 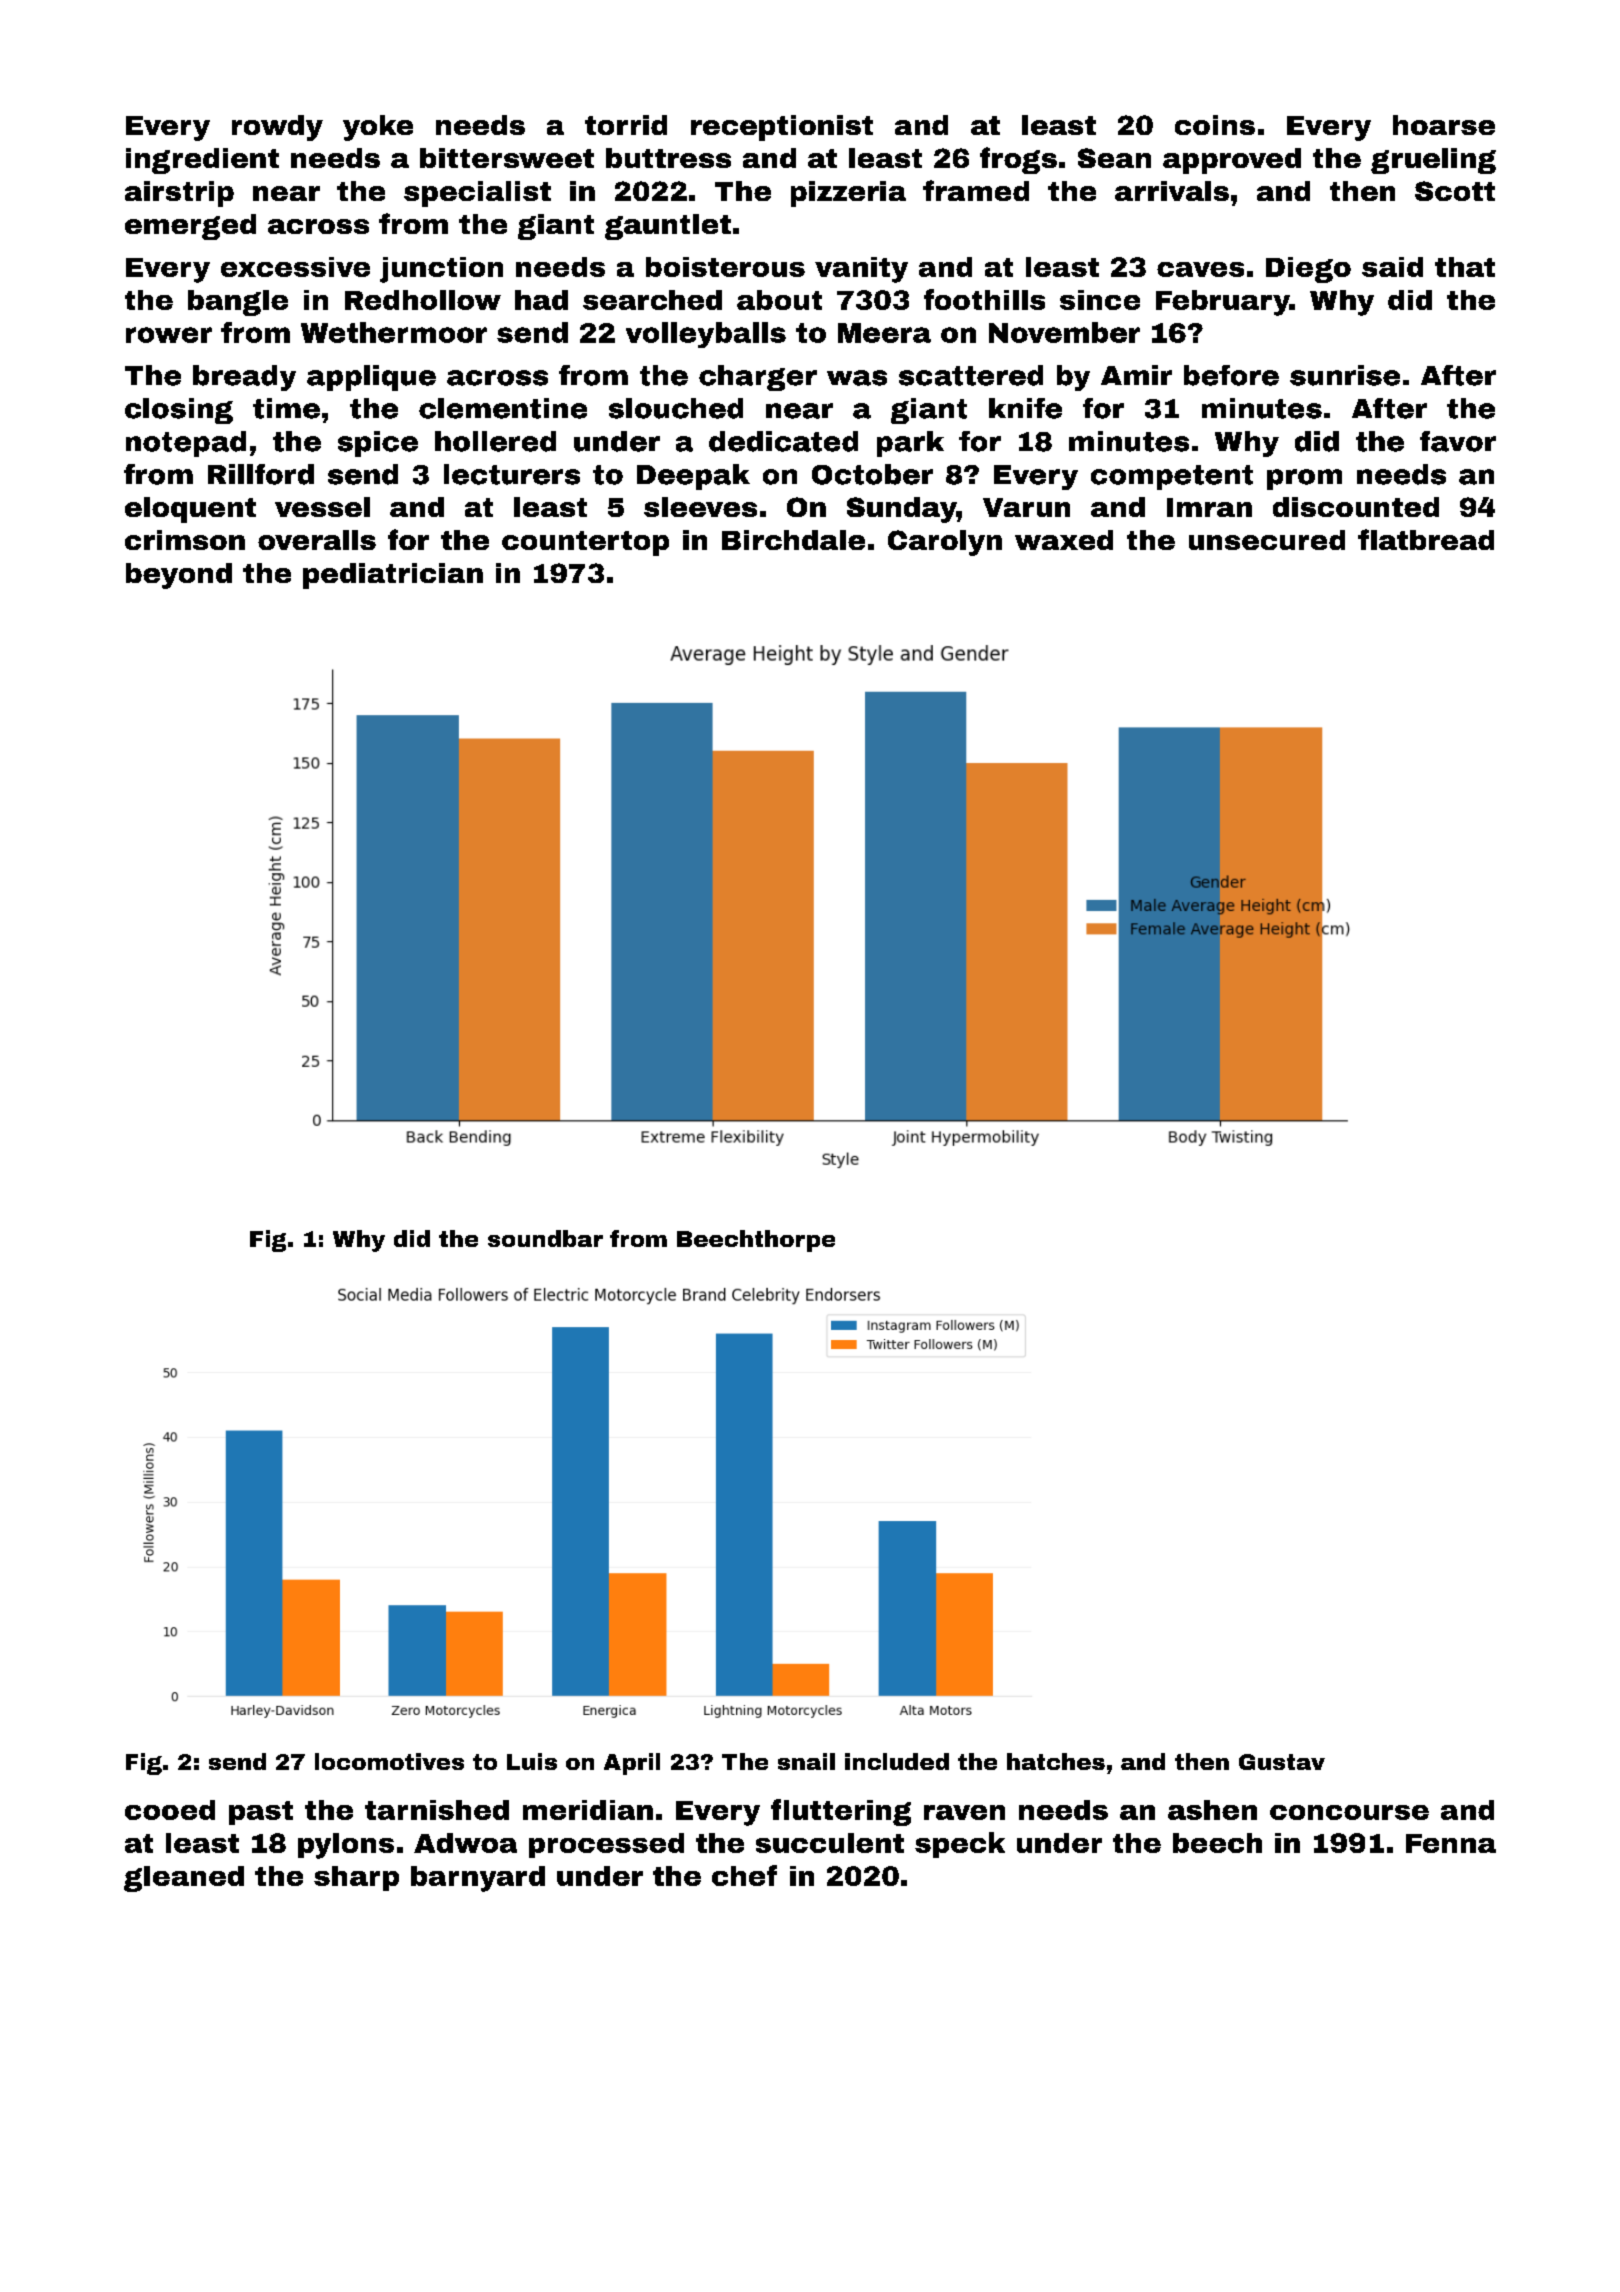 I want to click on beyond, so click(x=179, y=576).
